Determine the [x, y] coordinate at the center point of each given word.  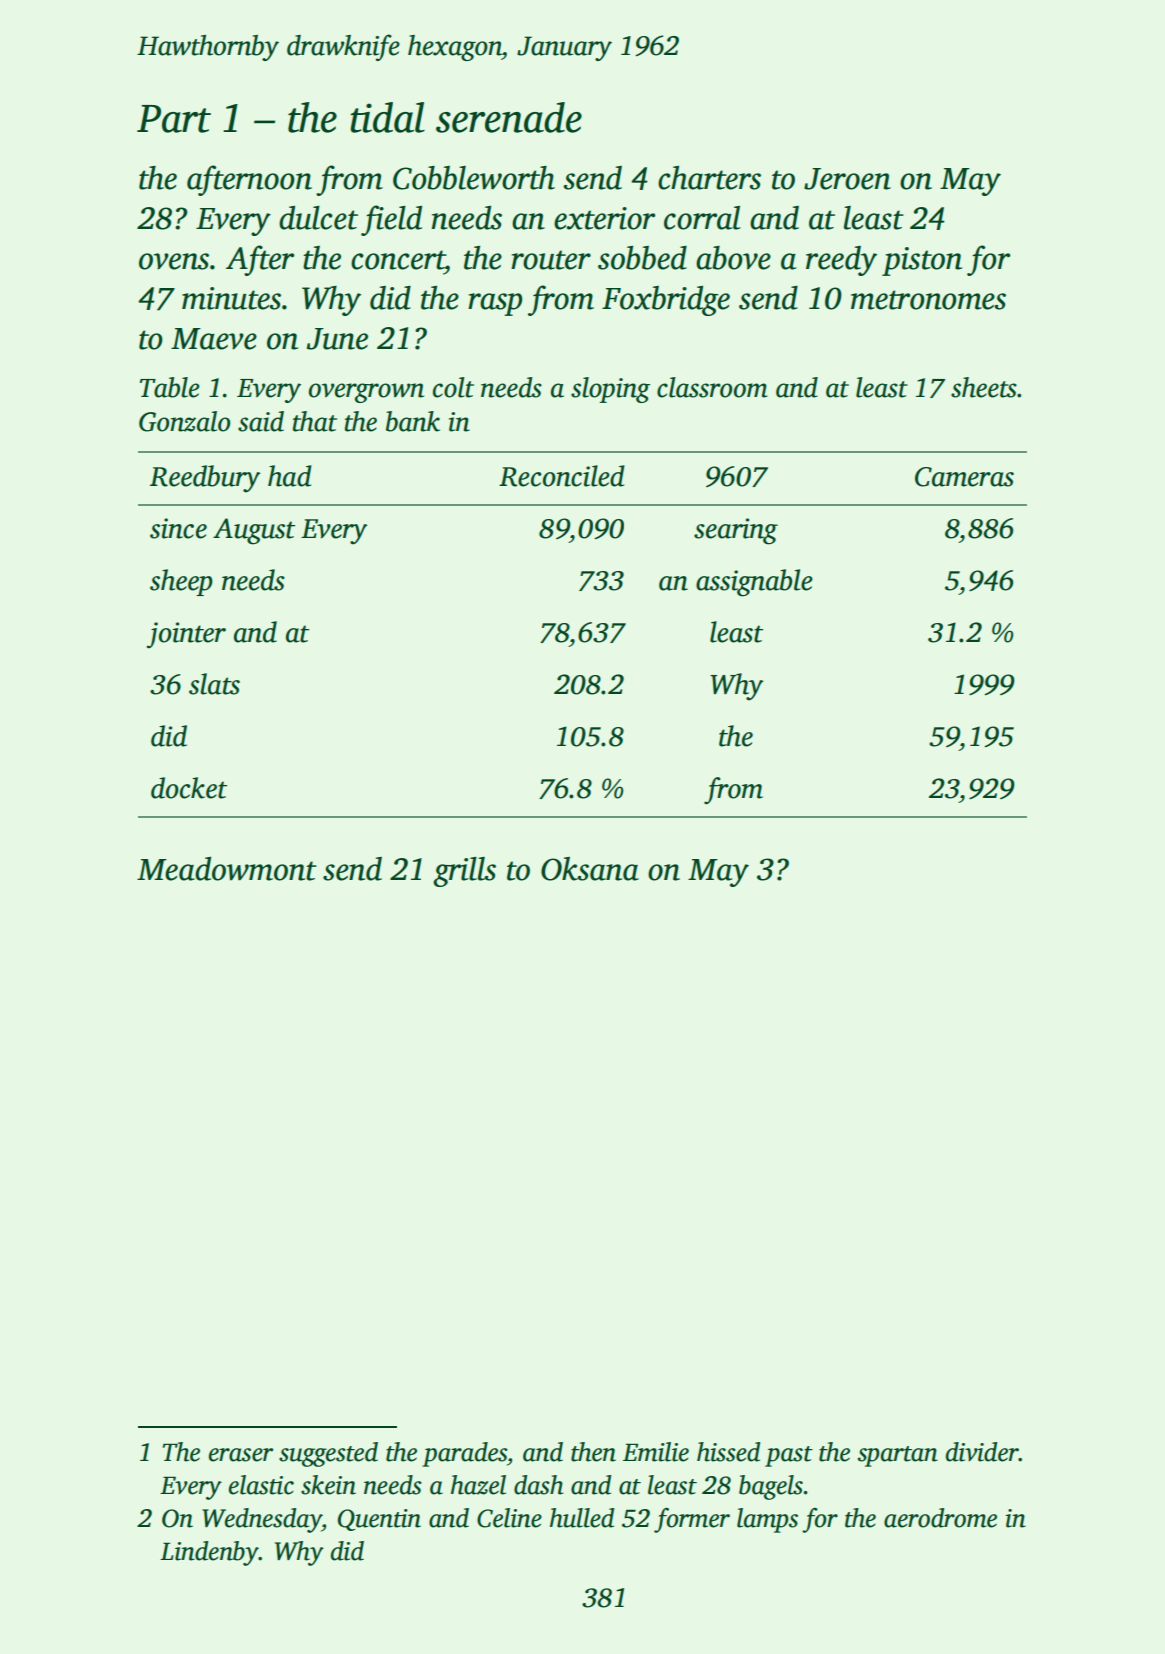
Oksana [590, 869]
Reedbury [205, 479]
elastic [261, 1485]
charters [709, 178]
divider [982, 1452]
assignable [754, 583]
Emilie [656, 1452]
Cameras [964, 477]
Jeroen [847, 179]
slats [214, 684]
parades [464, 1454]
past [789, 1456]
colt [453, 387]
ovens [174, 261]
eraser [241, 1455]
